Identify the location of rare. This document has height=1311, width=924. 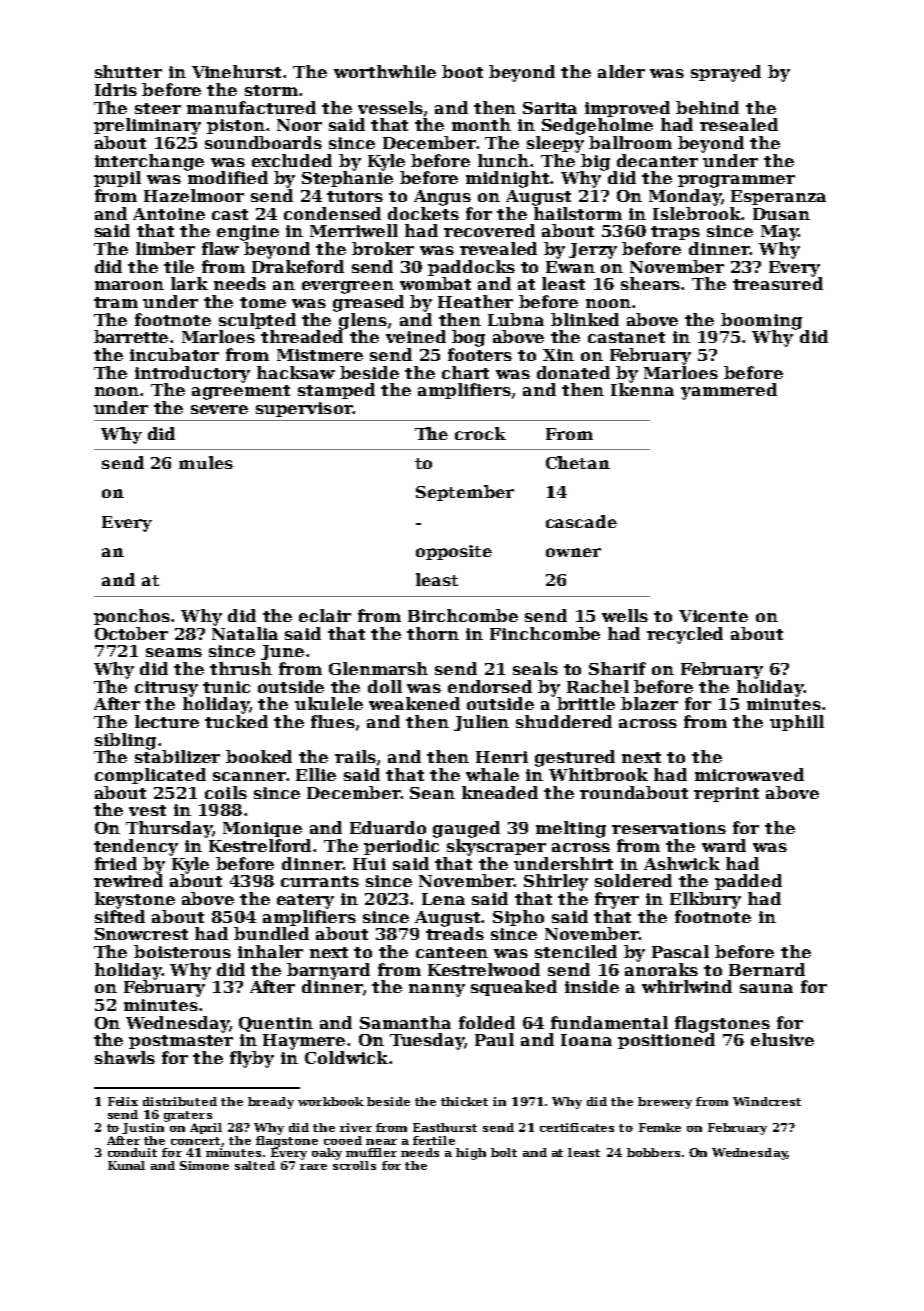
(313, 1167).
